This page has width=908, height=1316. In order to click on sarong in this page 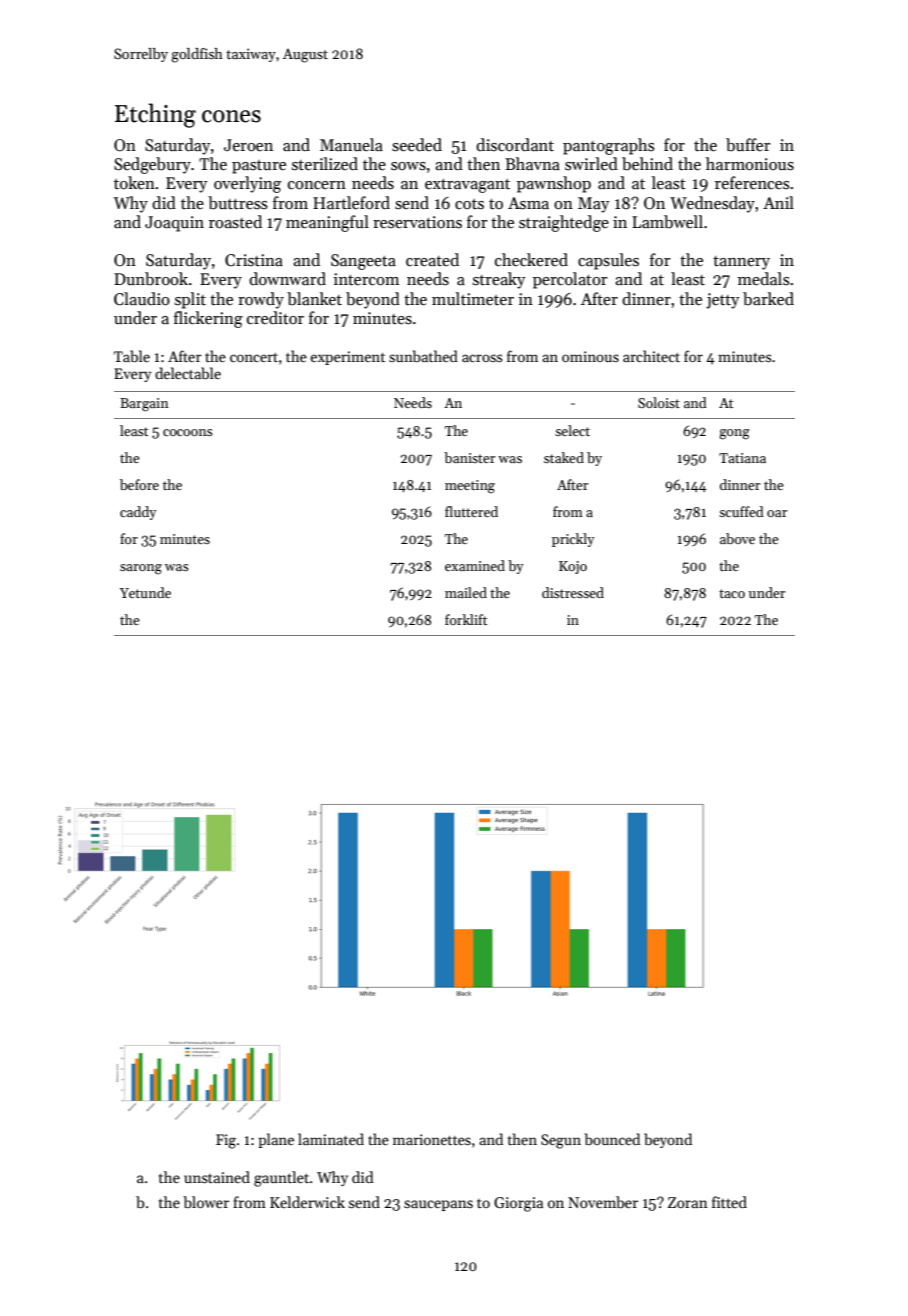, I will do `click(141, 569)`.
